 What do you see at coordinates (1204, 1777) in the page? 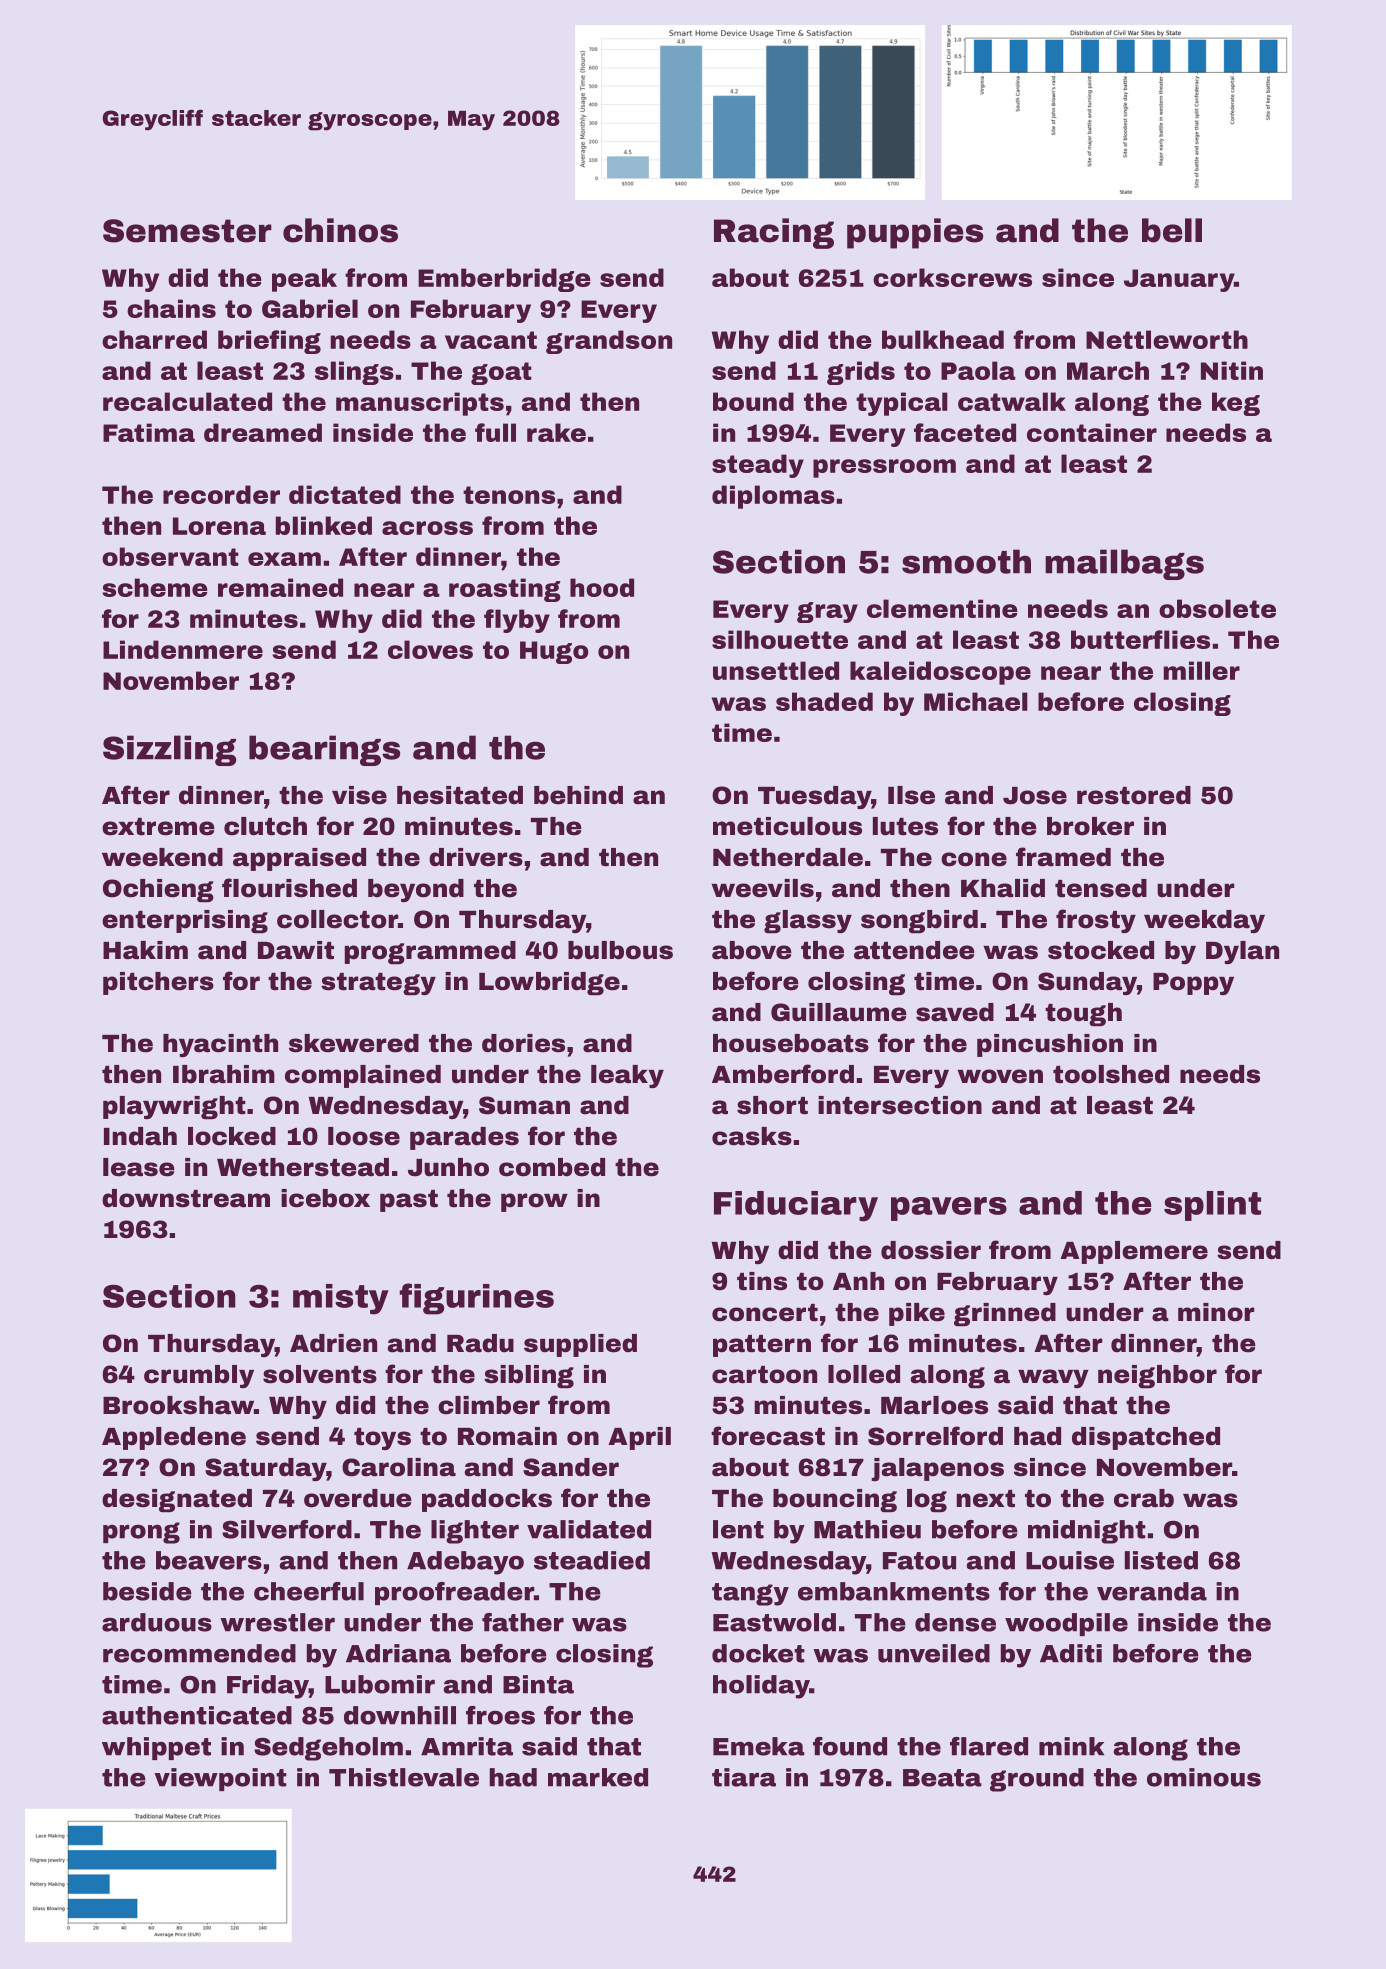
I see `ominous` at bounding box center [1204, 1777].
